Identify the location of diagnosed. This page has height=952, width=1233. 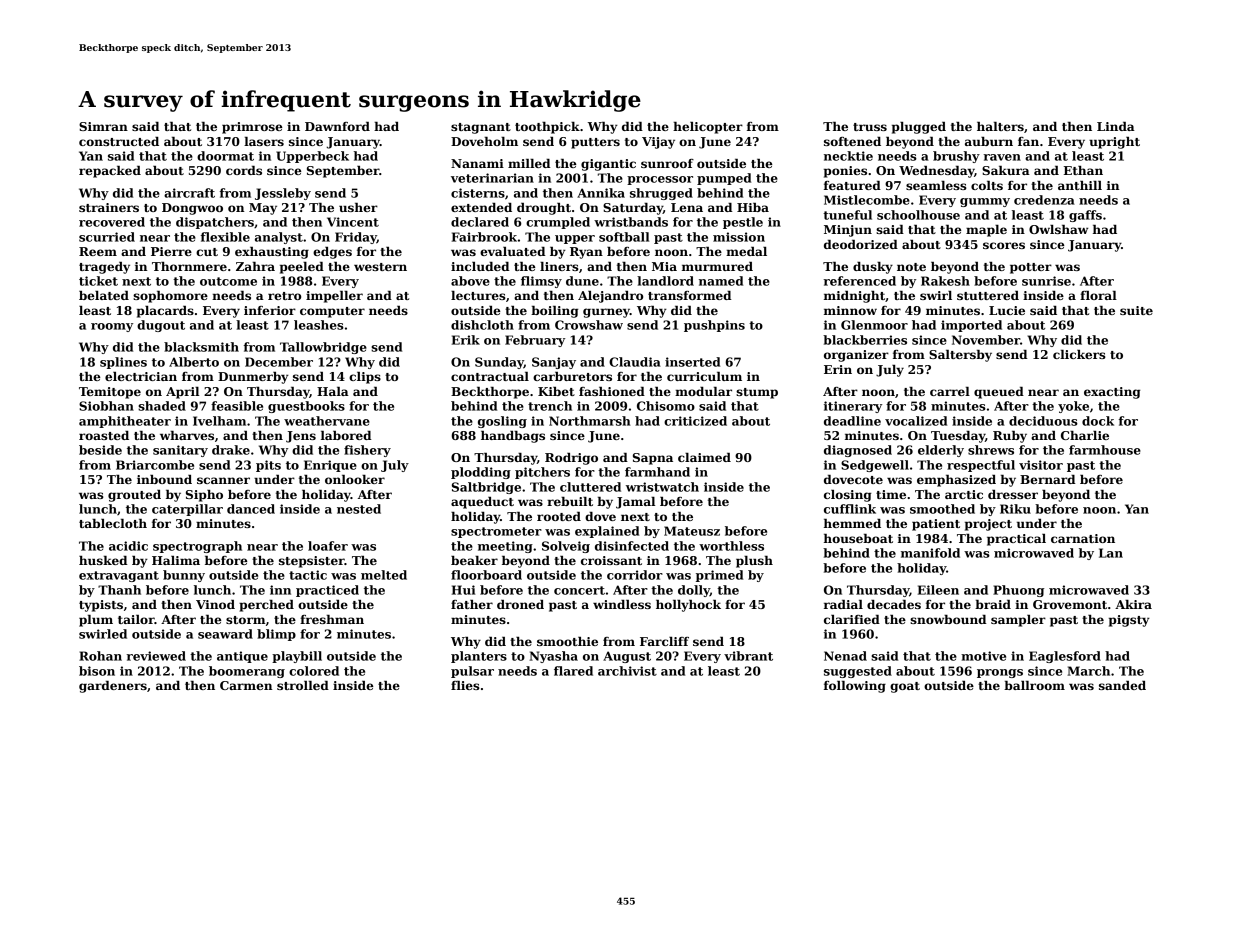
(858, 451).
